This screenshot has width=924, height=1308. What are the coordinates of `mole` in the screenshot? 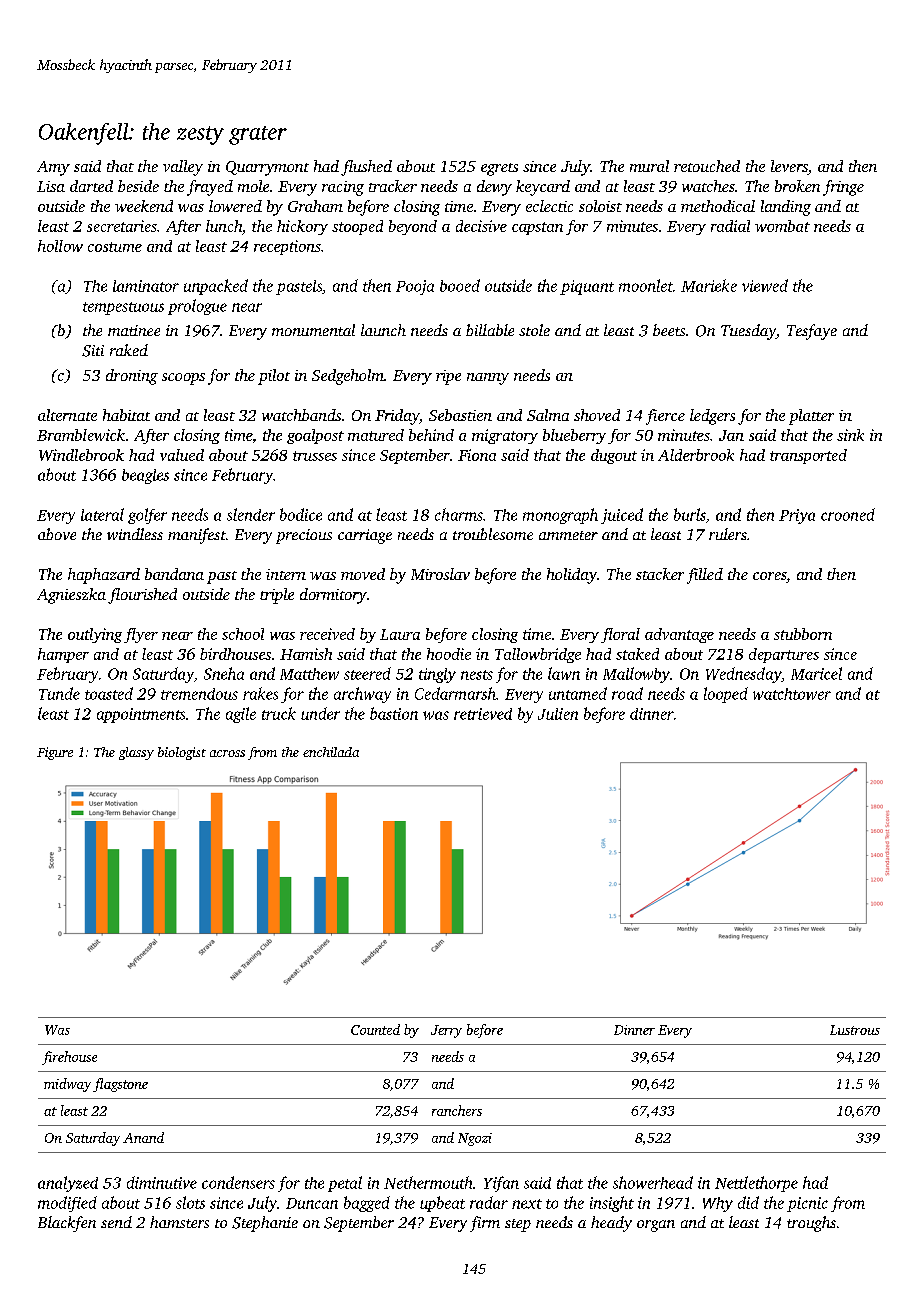 It's located at (253, 186).
